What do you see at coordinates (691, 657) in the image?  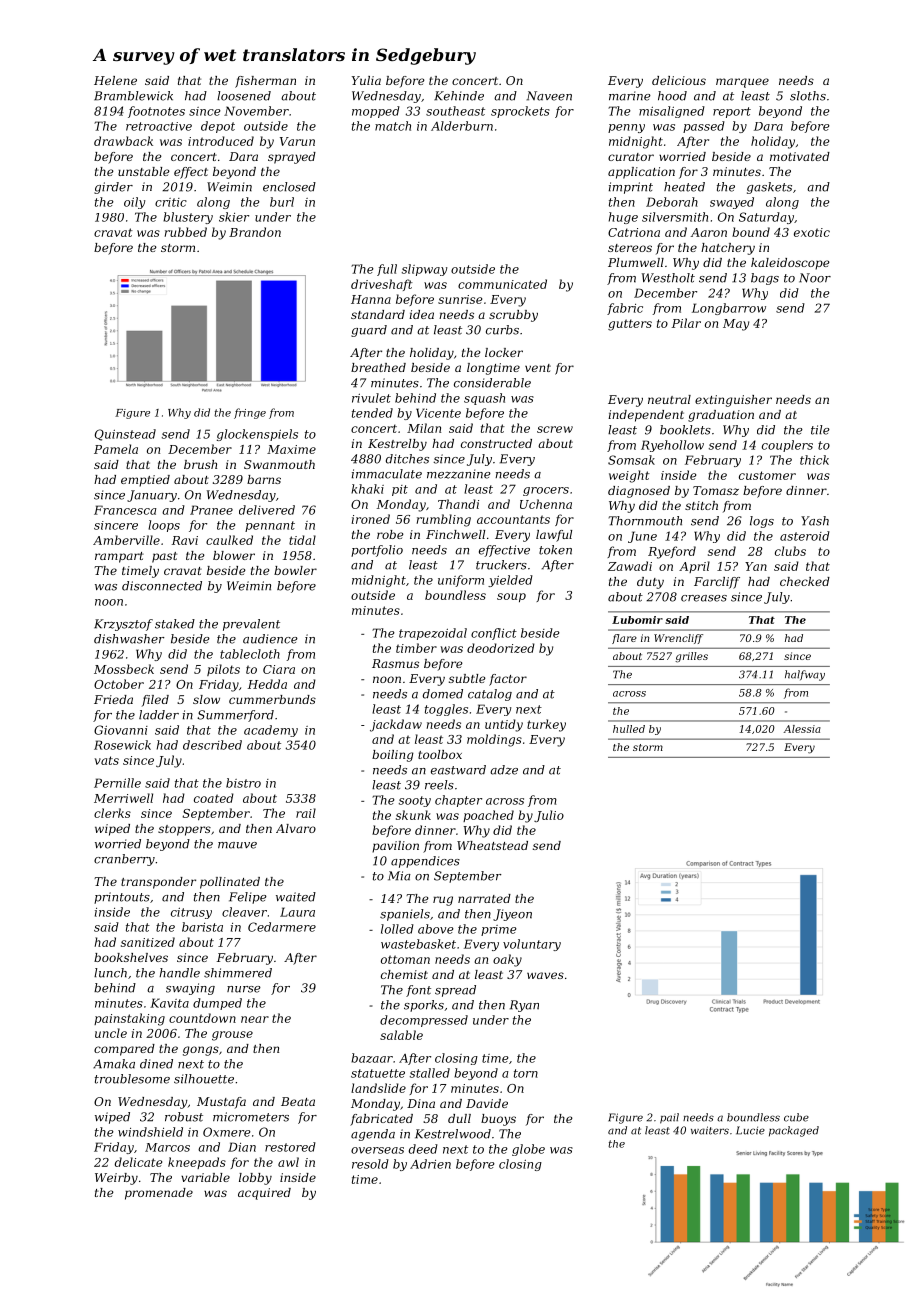 I see `grilles` at bounding box center [691, 657].
